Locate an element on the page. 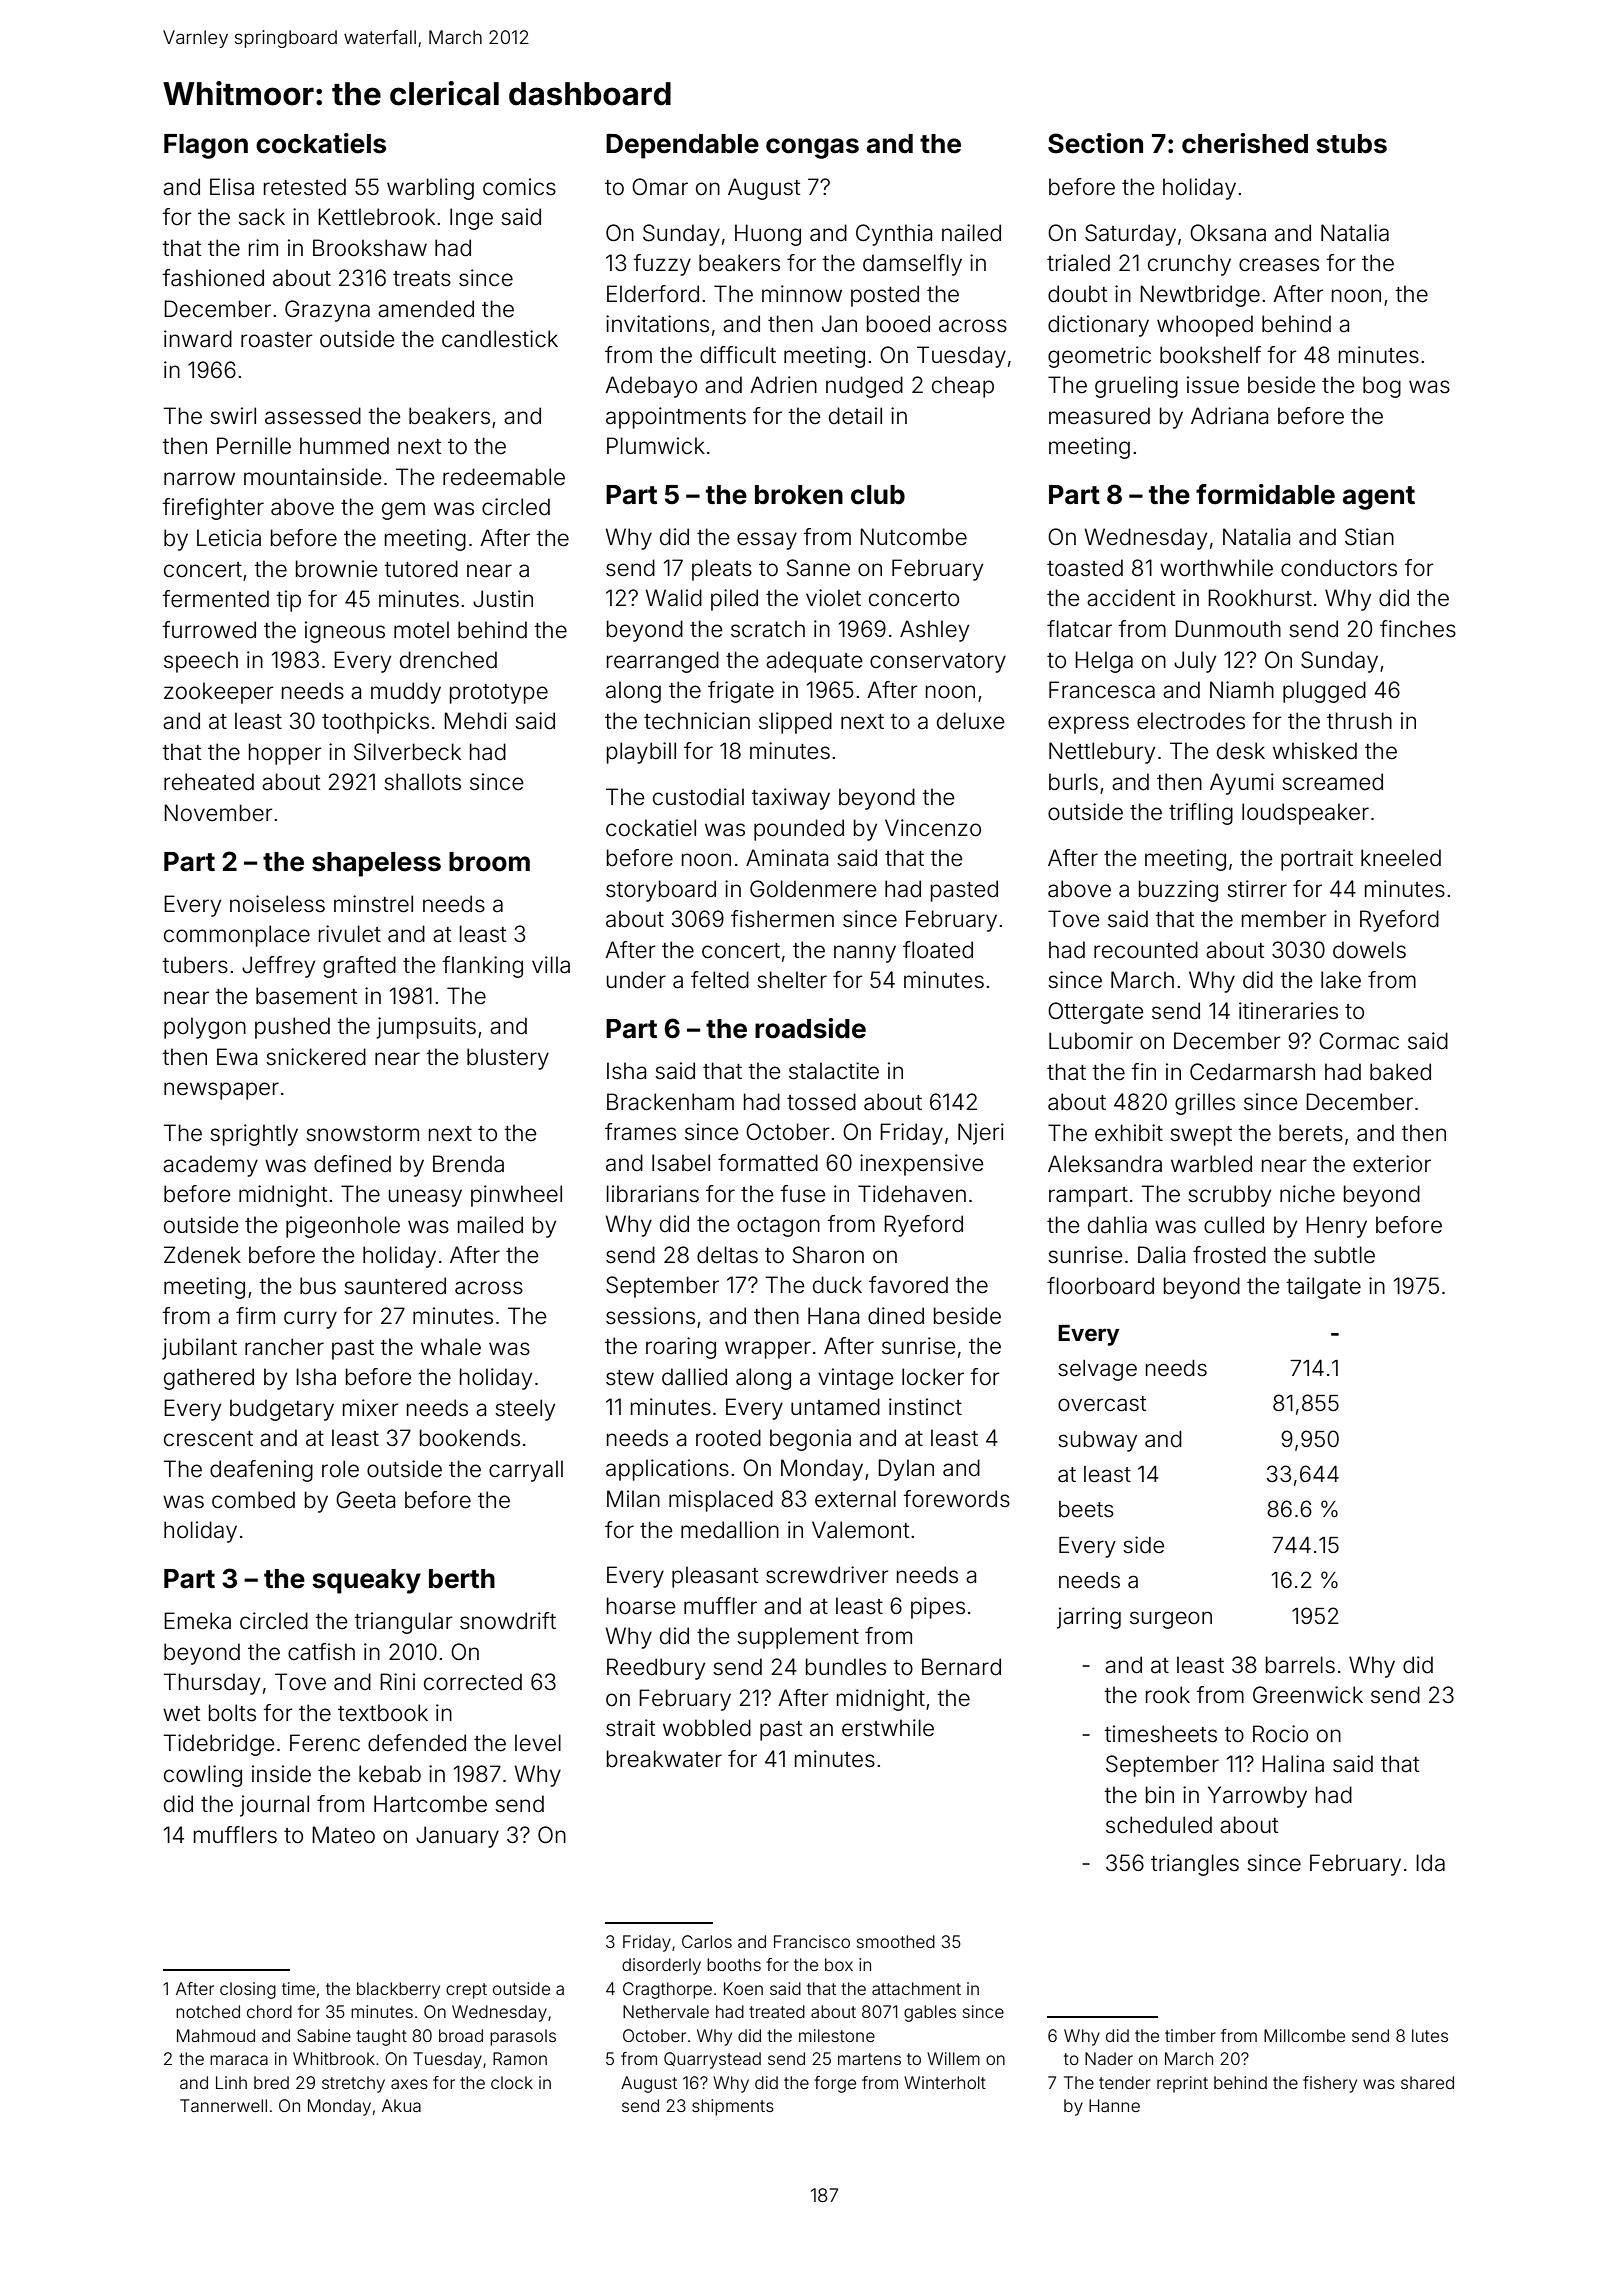  Section is located at coordinates (1095, 143).
